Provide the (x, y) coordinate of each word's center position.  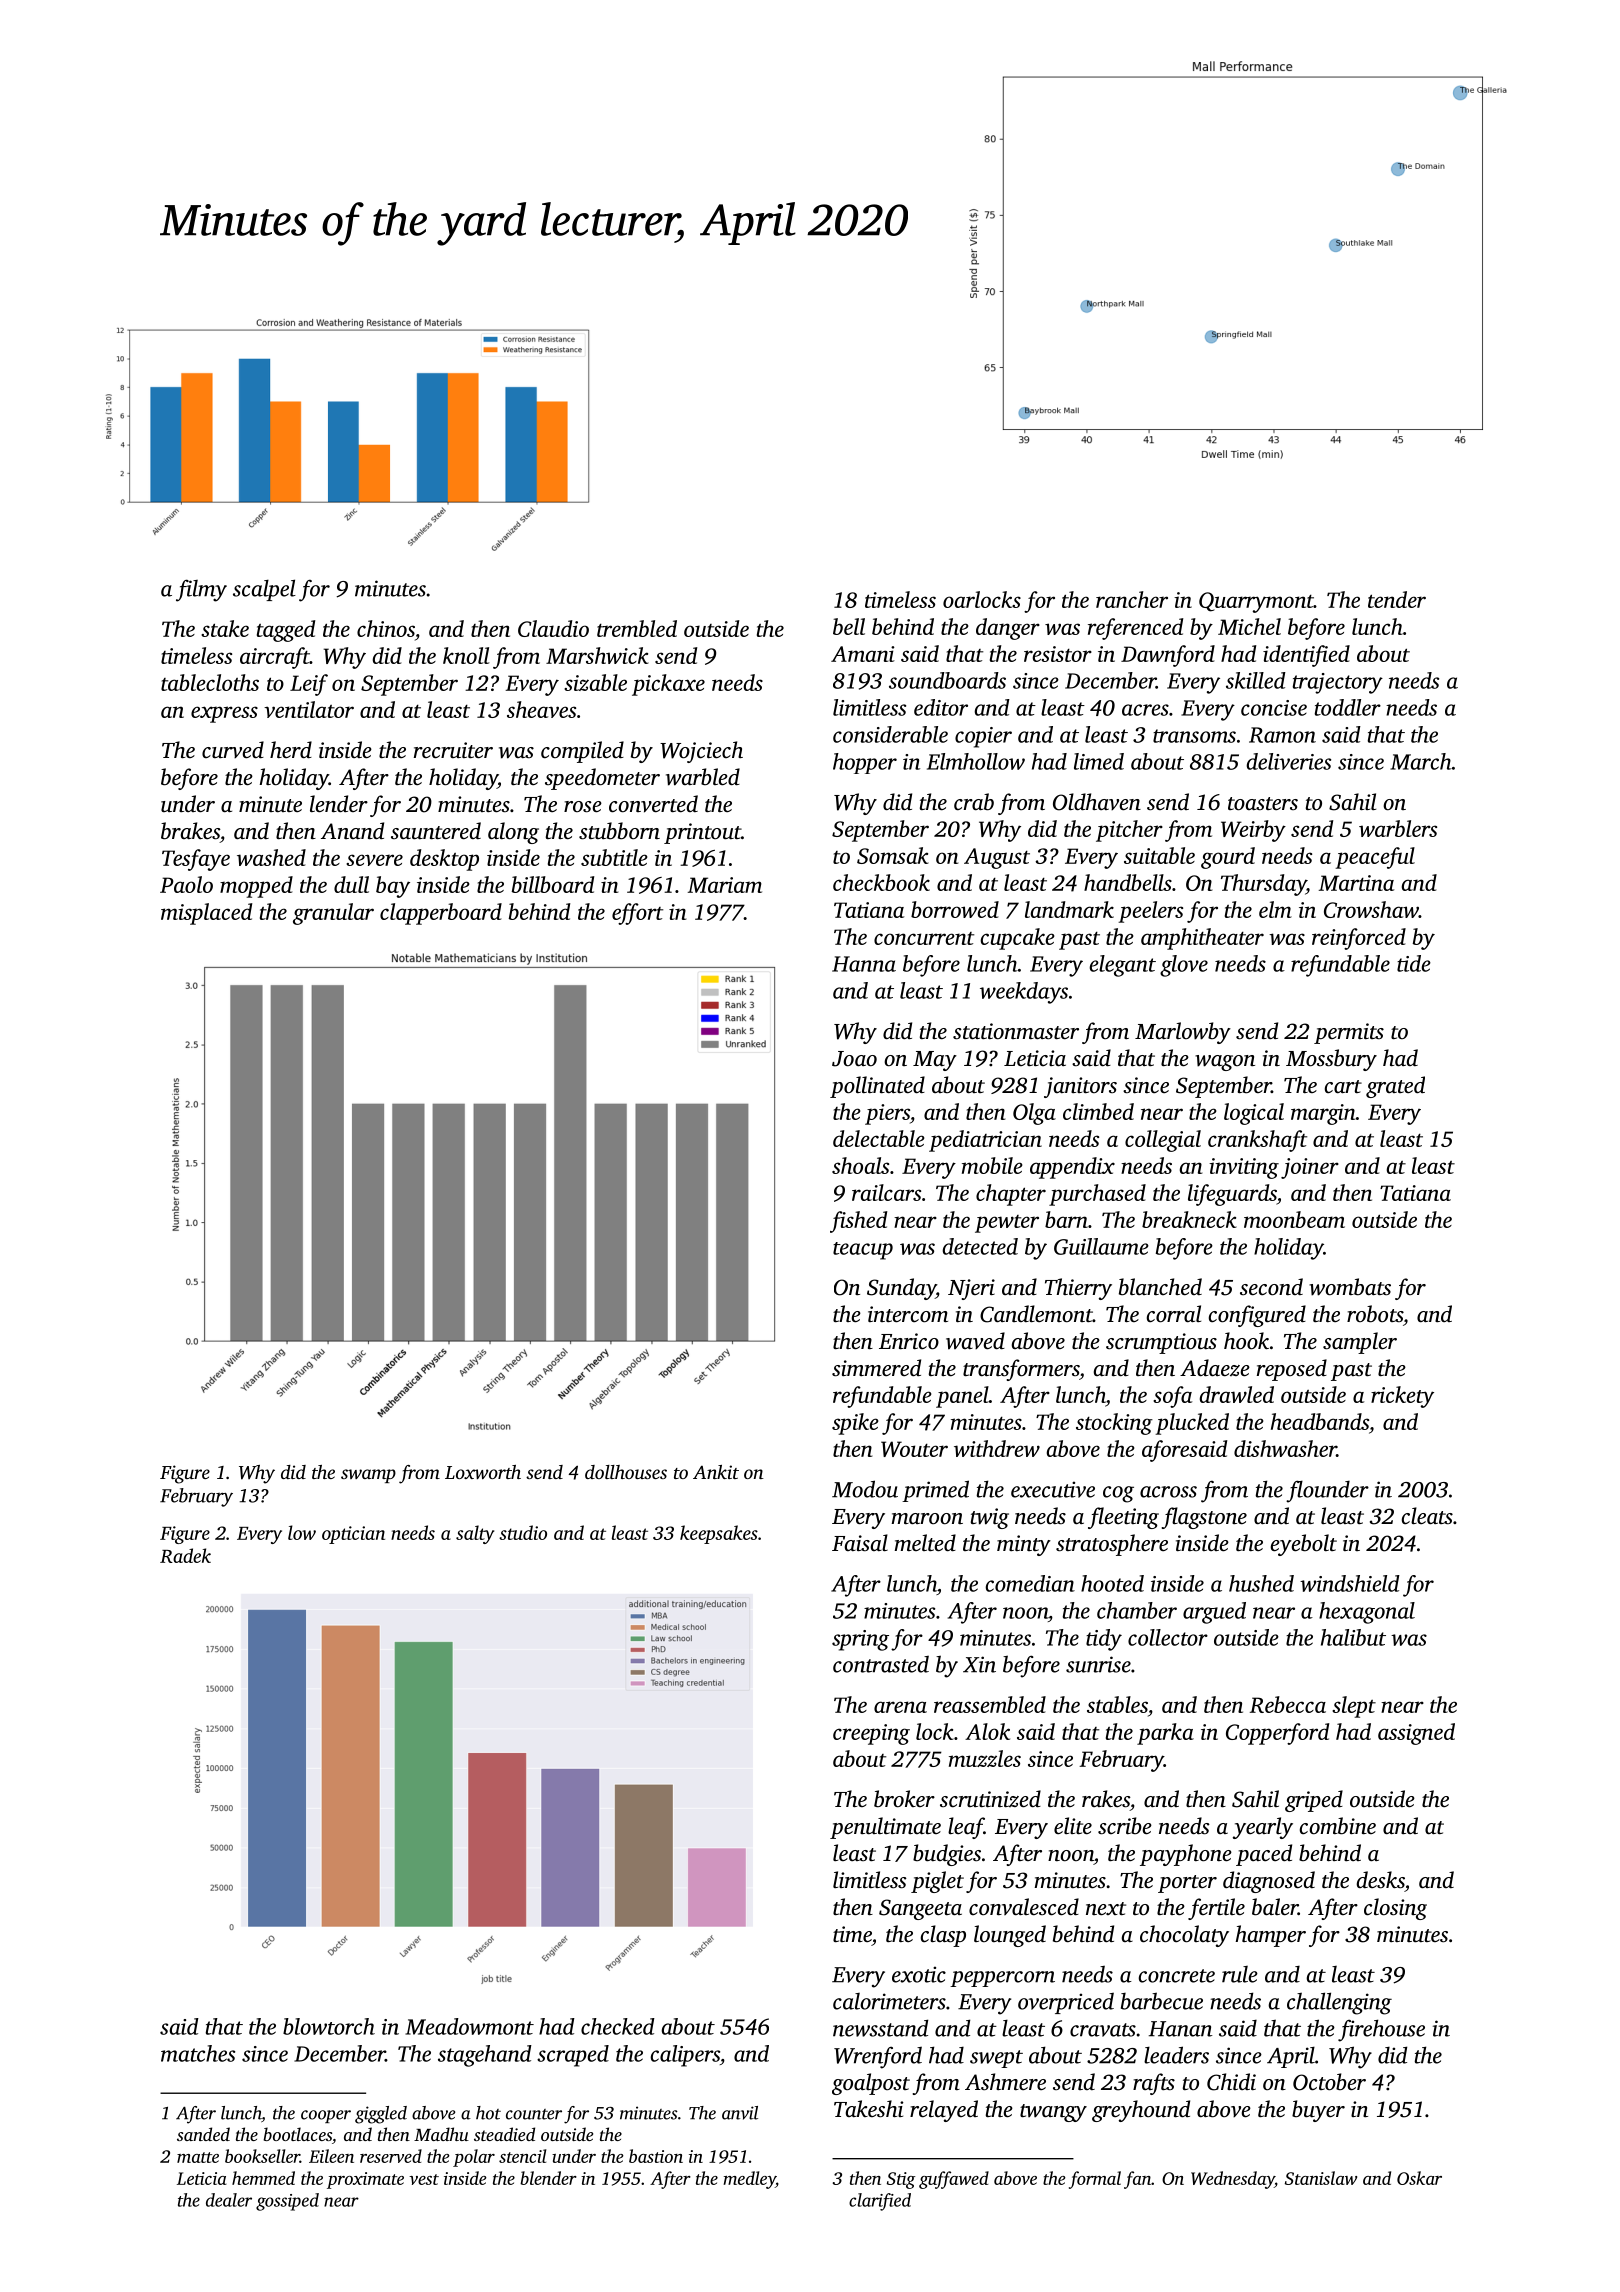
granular (333, 914)
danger (1008, 629)
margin (1323, 1114)
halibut (1353, 1637)
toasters (1263, 804)
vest (424, 2179)
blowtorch (329, 2026)
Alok (987, 1731)
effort (637, 914)
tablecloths (210, 682)
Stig (901, 2180)
